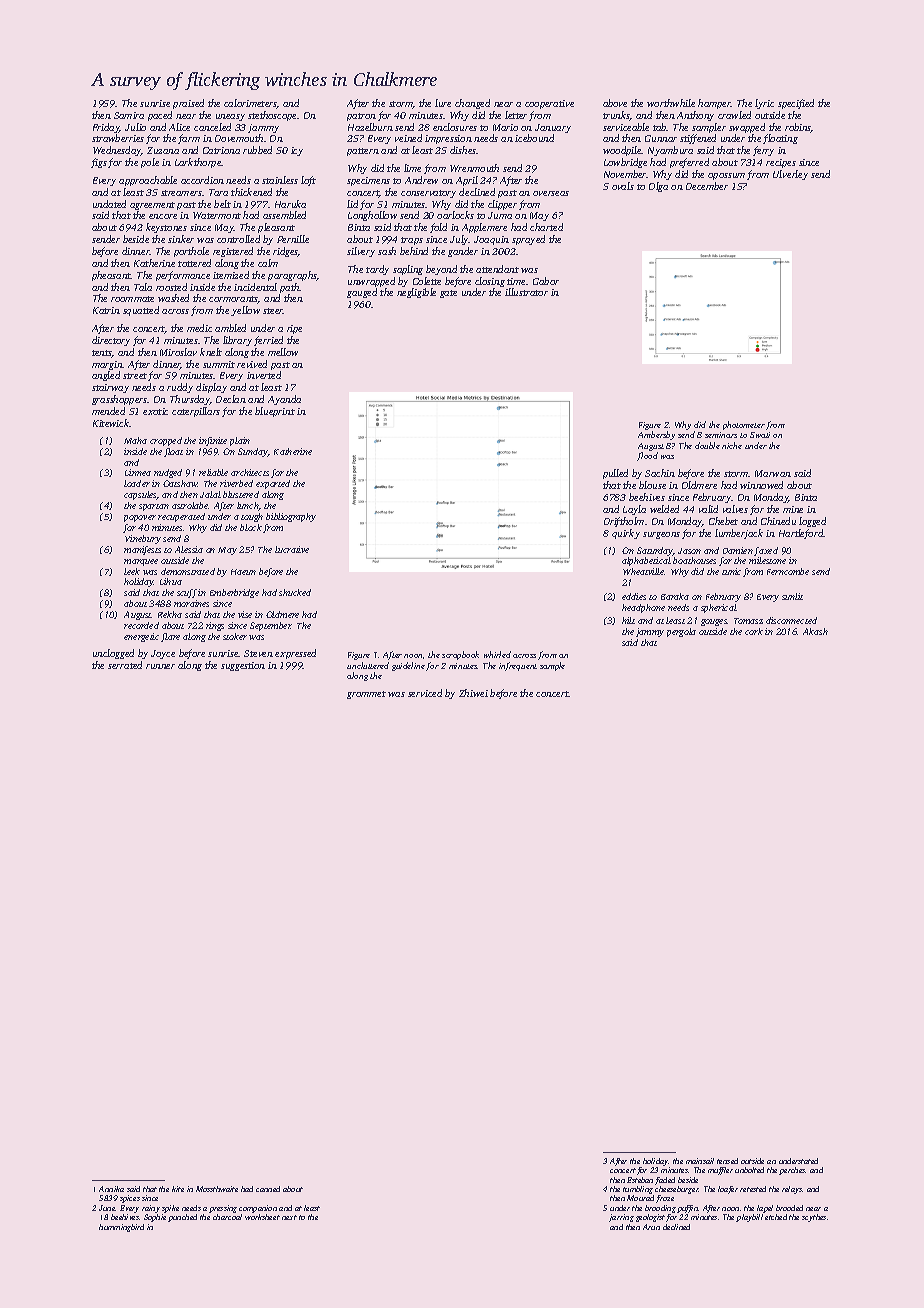 This image has width=924, height=1308. Describe the element at coordinates (546, 281) in the image. I see `Gabor` at that location.
